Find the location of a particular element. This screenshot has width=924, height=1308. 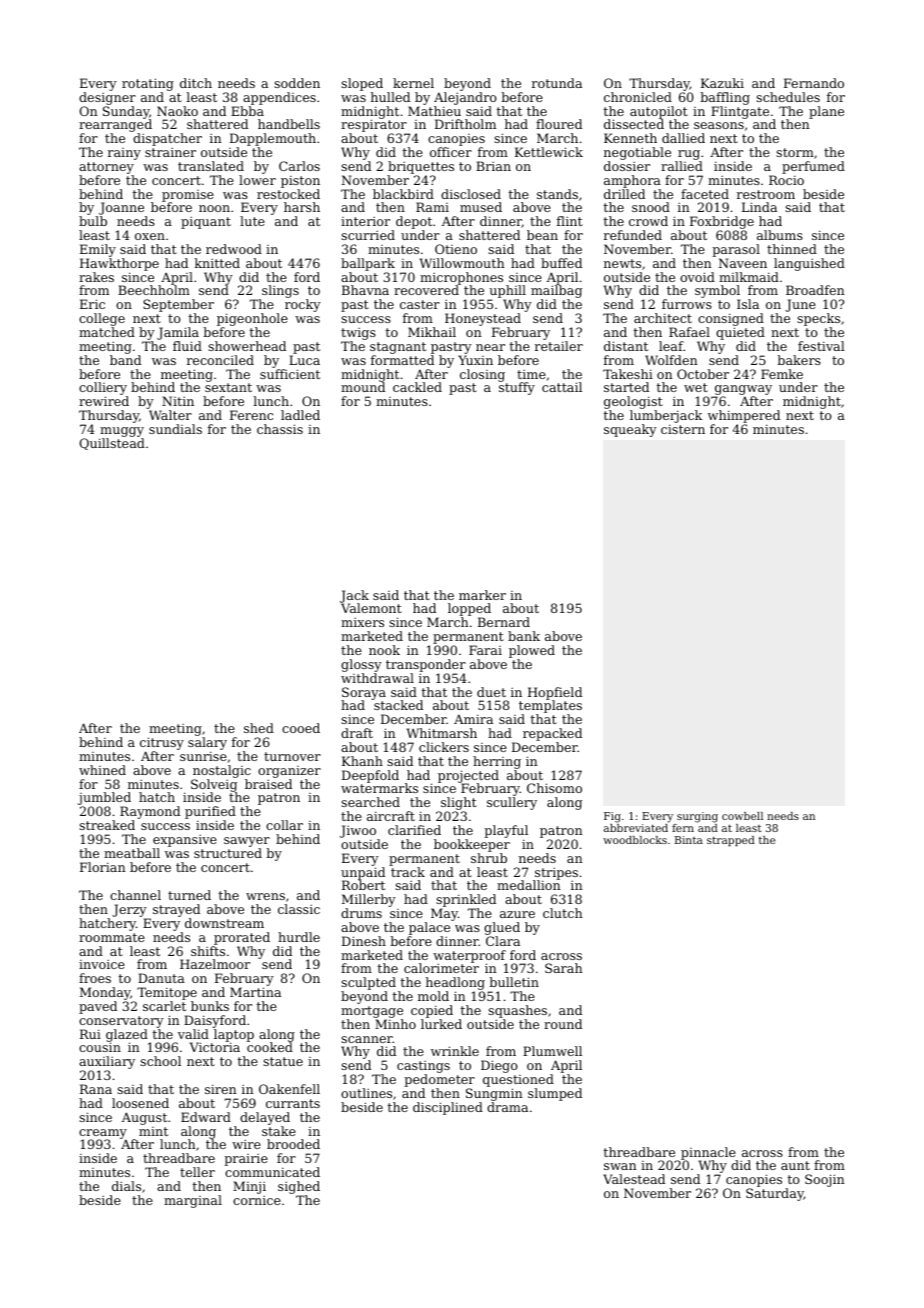

cowbell is located at coordinates (742, 816).
